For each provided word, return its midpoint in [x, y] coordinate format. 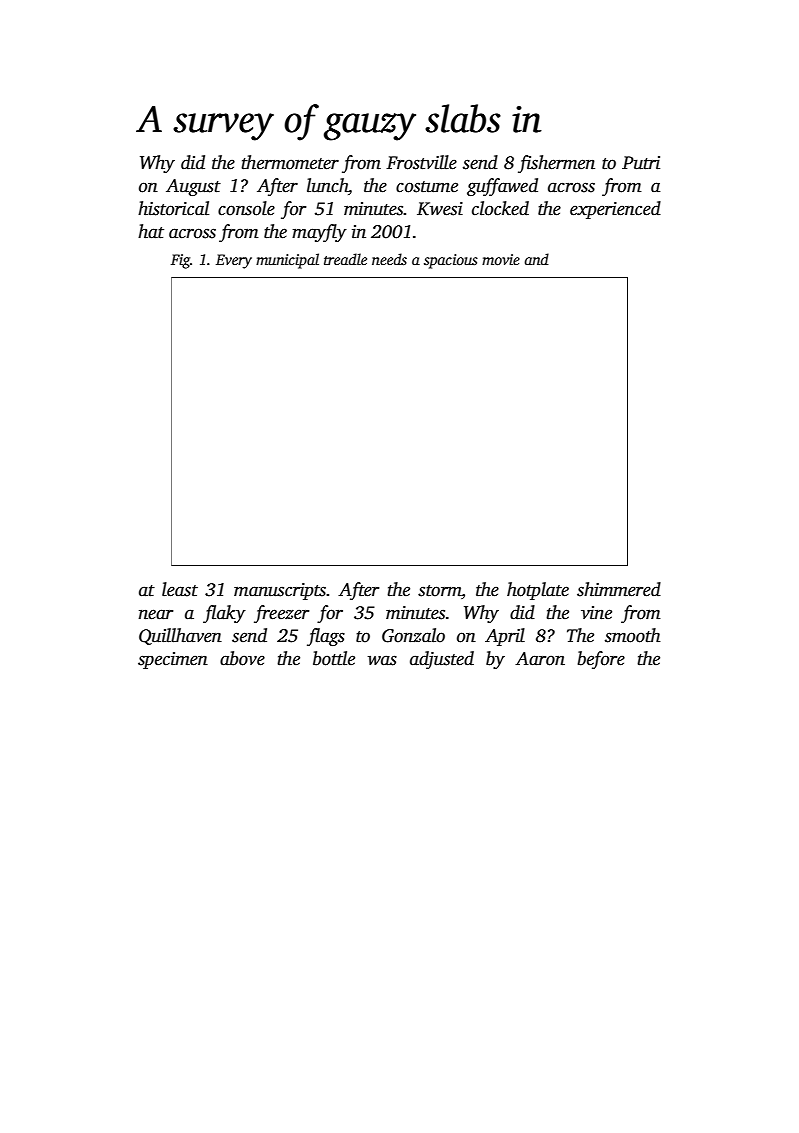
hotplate [538, 591]
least [180, 589]
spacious [451, 261]
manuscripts [280, 591]
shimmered [619, 589]
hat [151, 231]
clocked [500, 208]
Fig [180, 261]
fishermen [556, 164]
